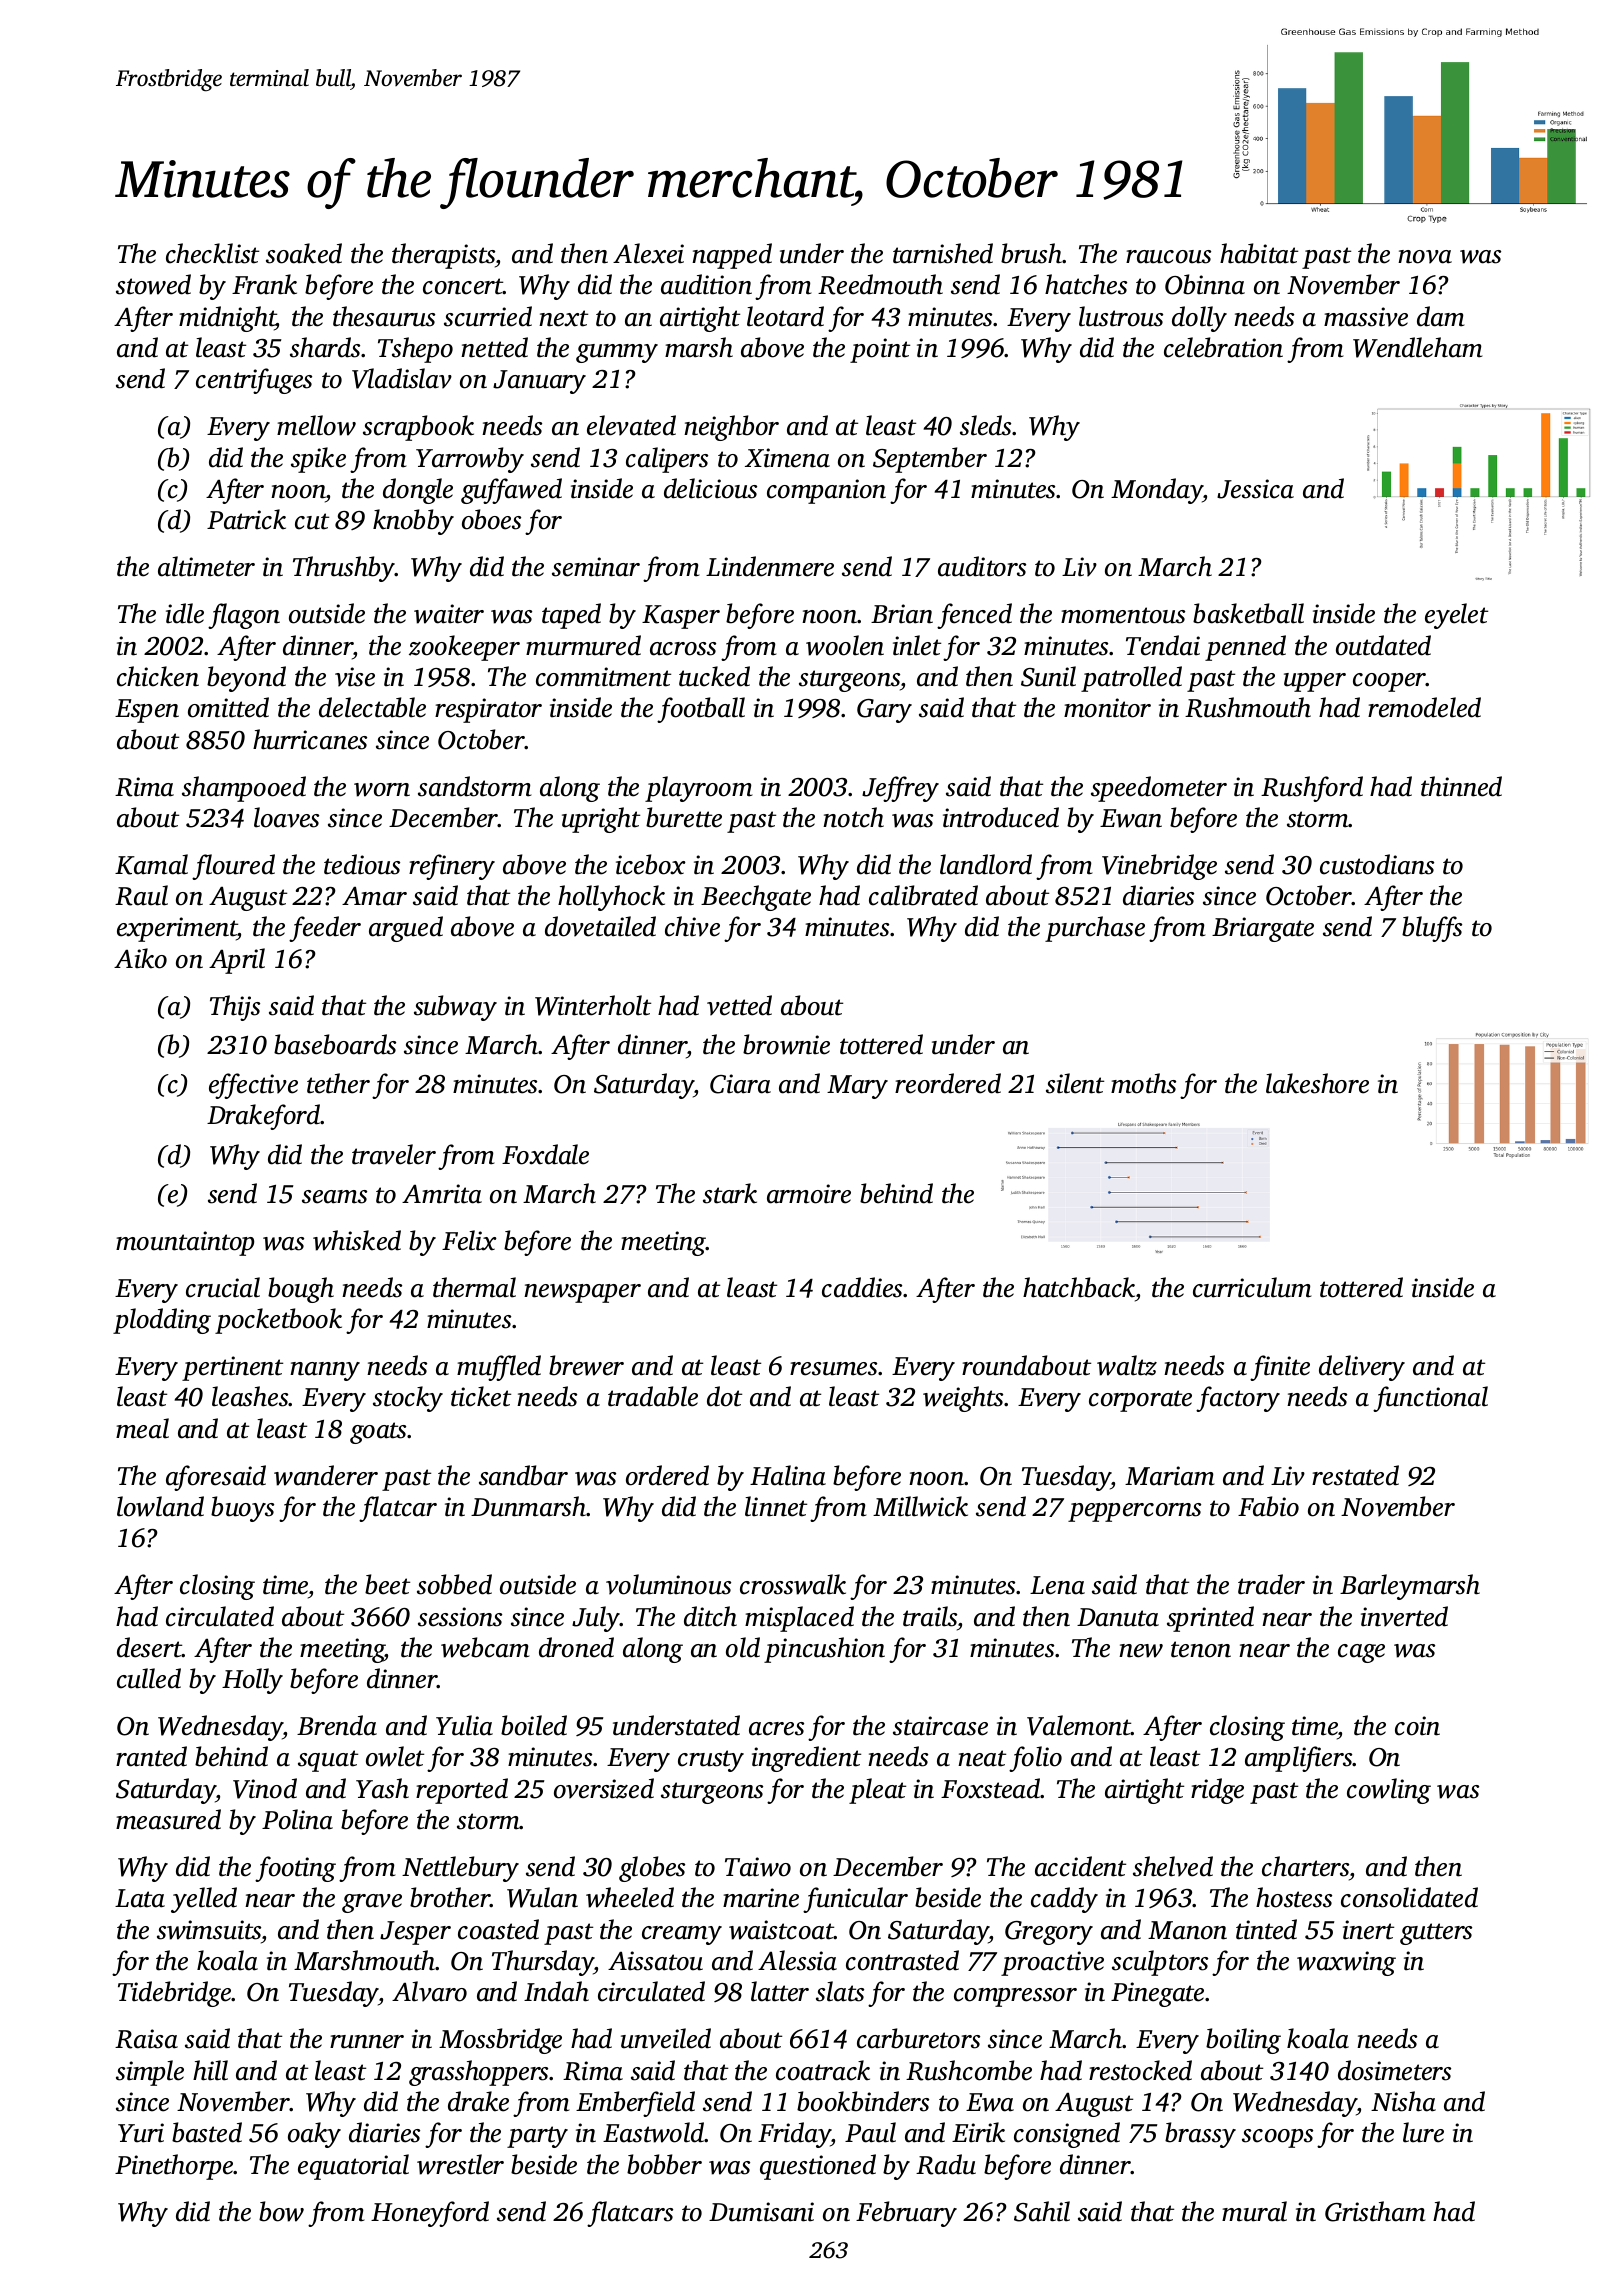 The height and width of the document is (2292, 1620). Describe the element at coordinates (853, 817) in the document. I see `notch` at that location.
